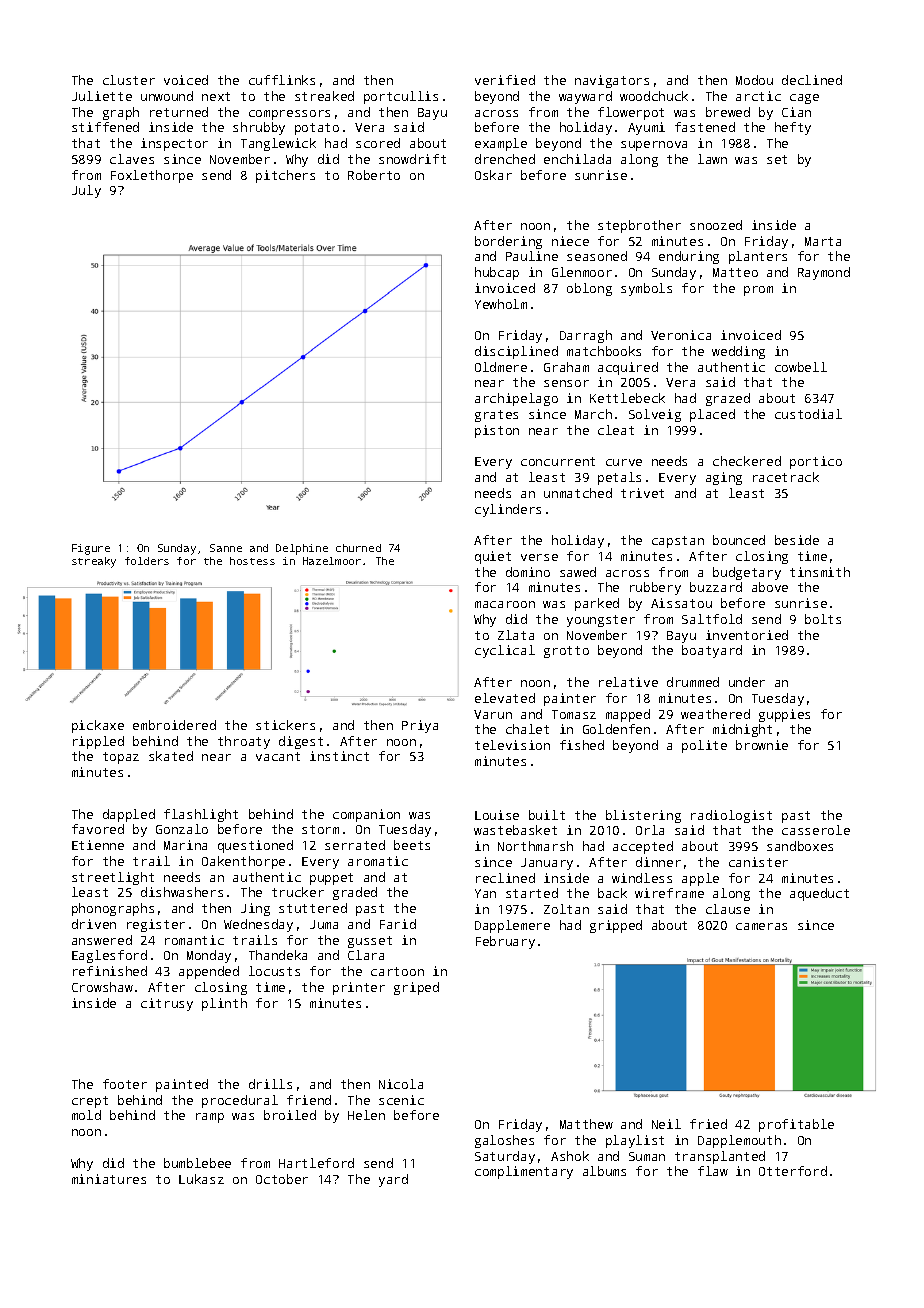  I want to click on bordering, so click(508, 242).
